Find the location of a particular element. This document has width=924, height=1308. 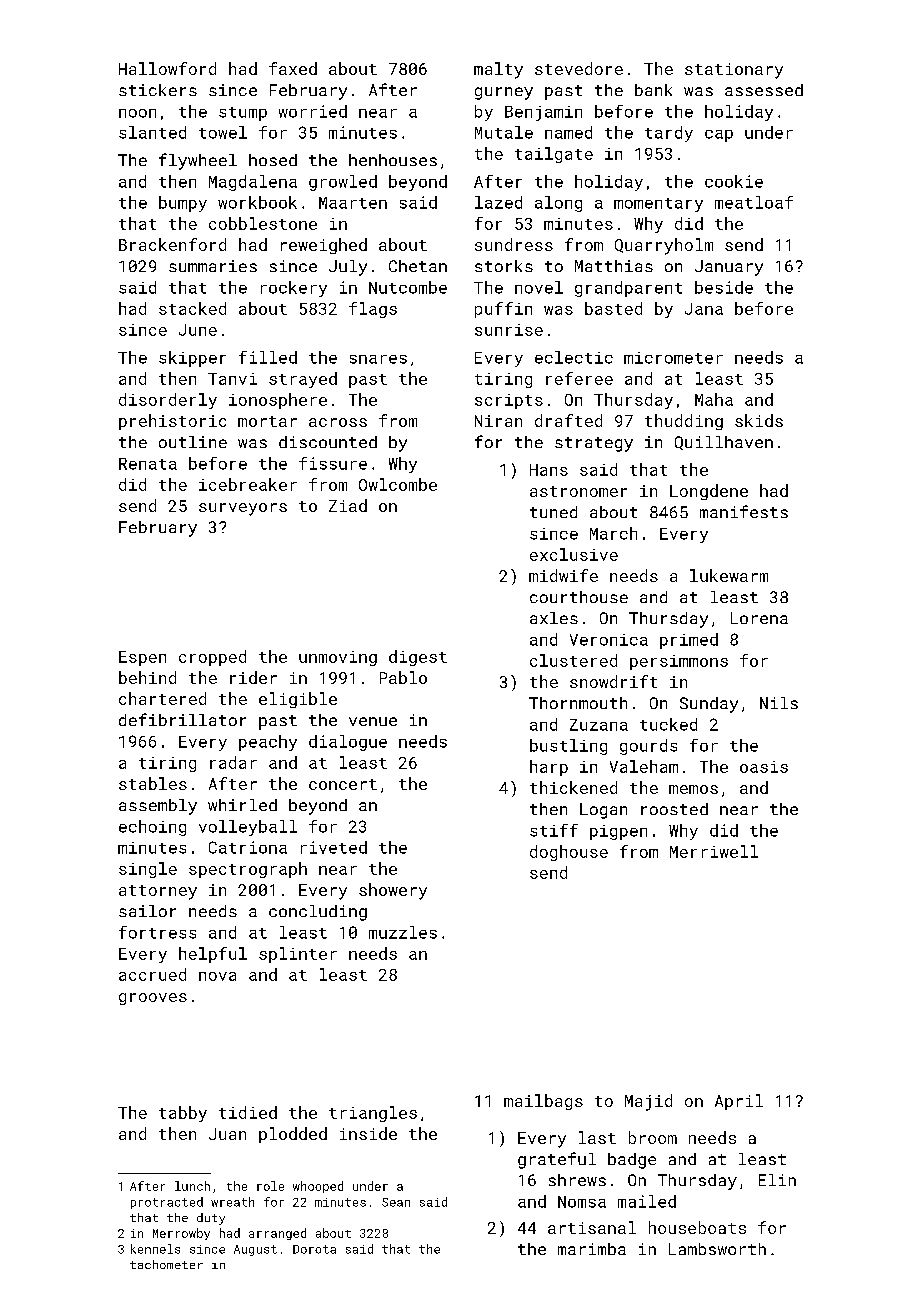

Majid is located at coordinates (648, 1102).
